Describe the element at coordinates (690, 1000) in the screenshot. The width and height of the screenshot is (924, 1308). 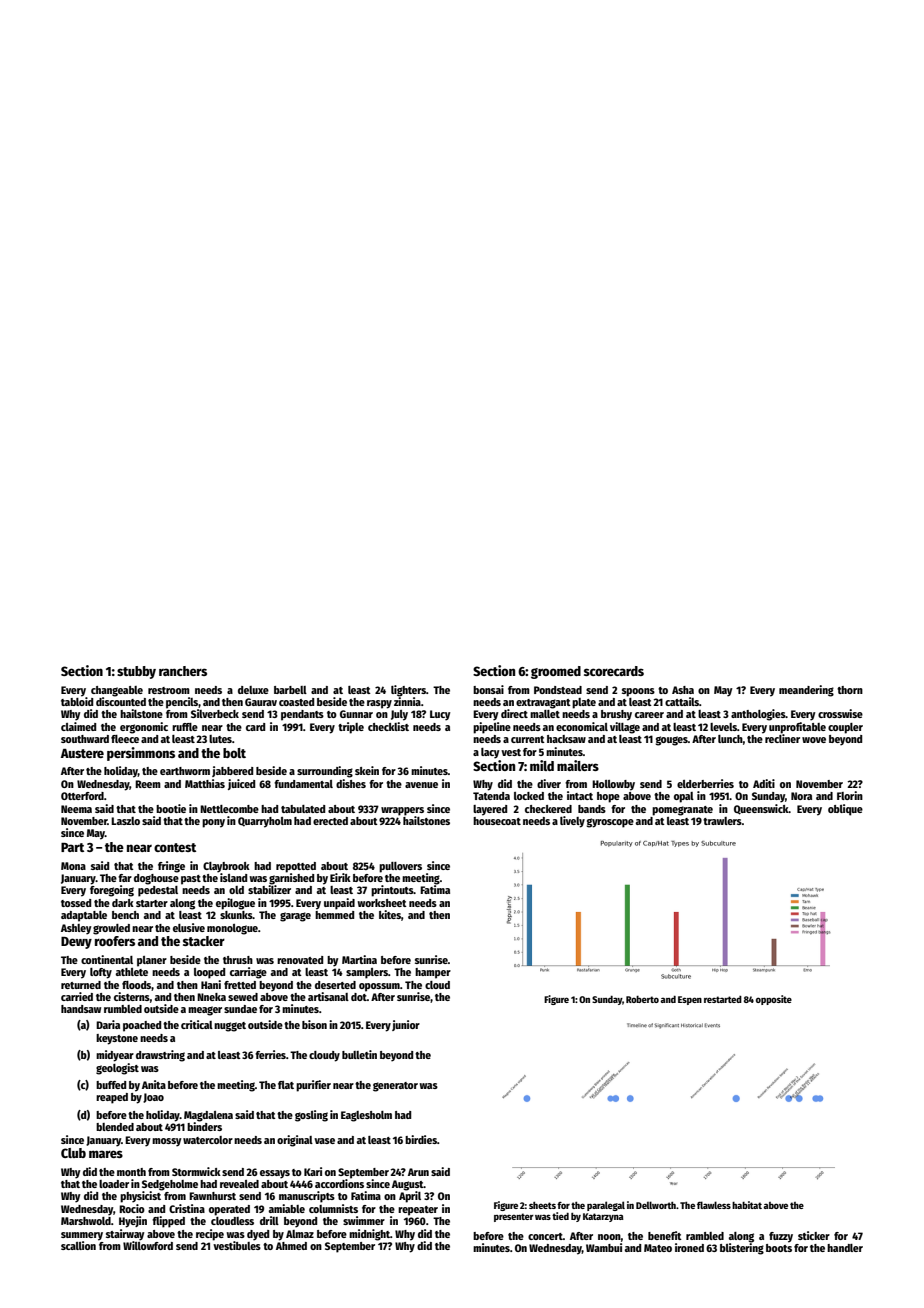
I see `Espen` at that location.
